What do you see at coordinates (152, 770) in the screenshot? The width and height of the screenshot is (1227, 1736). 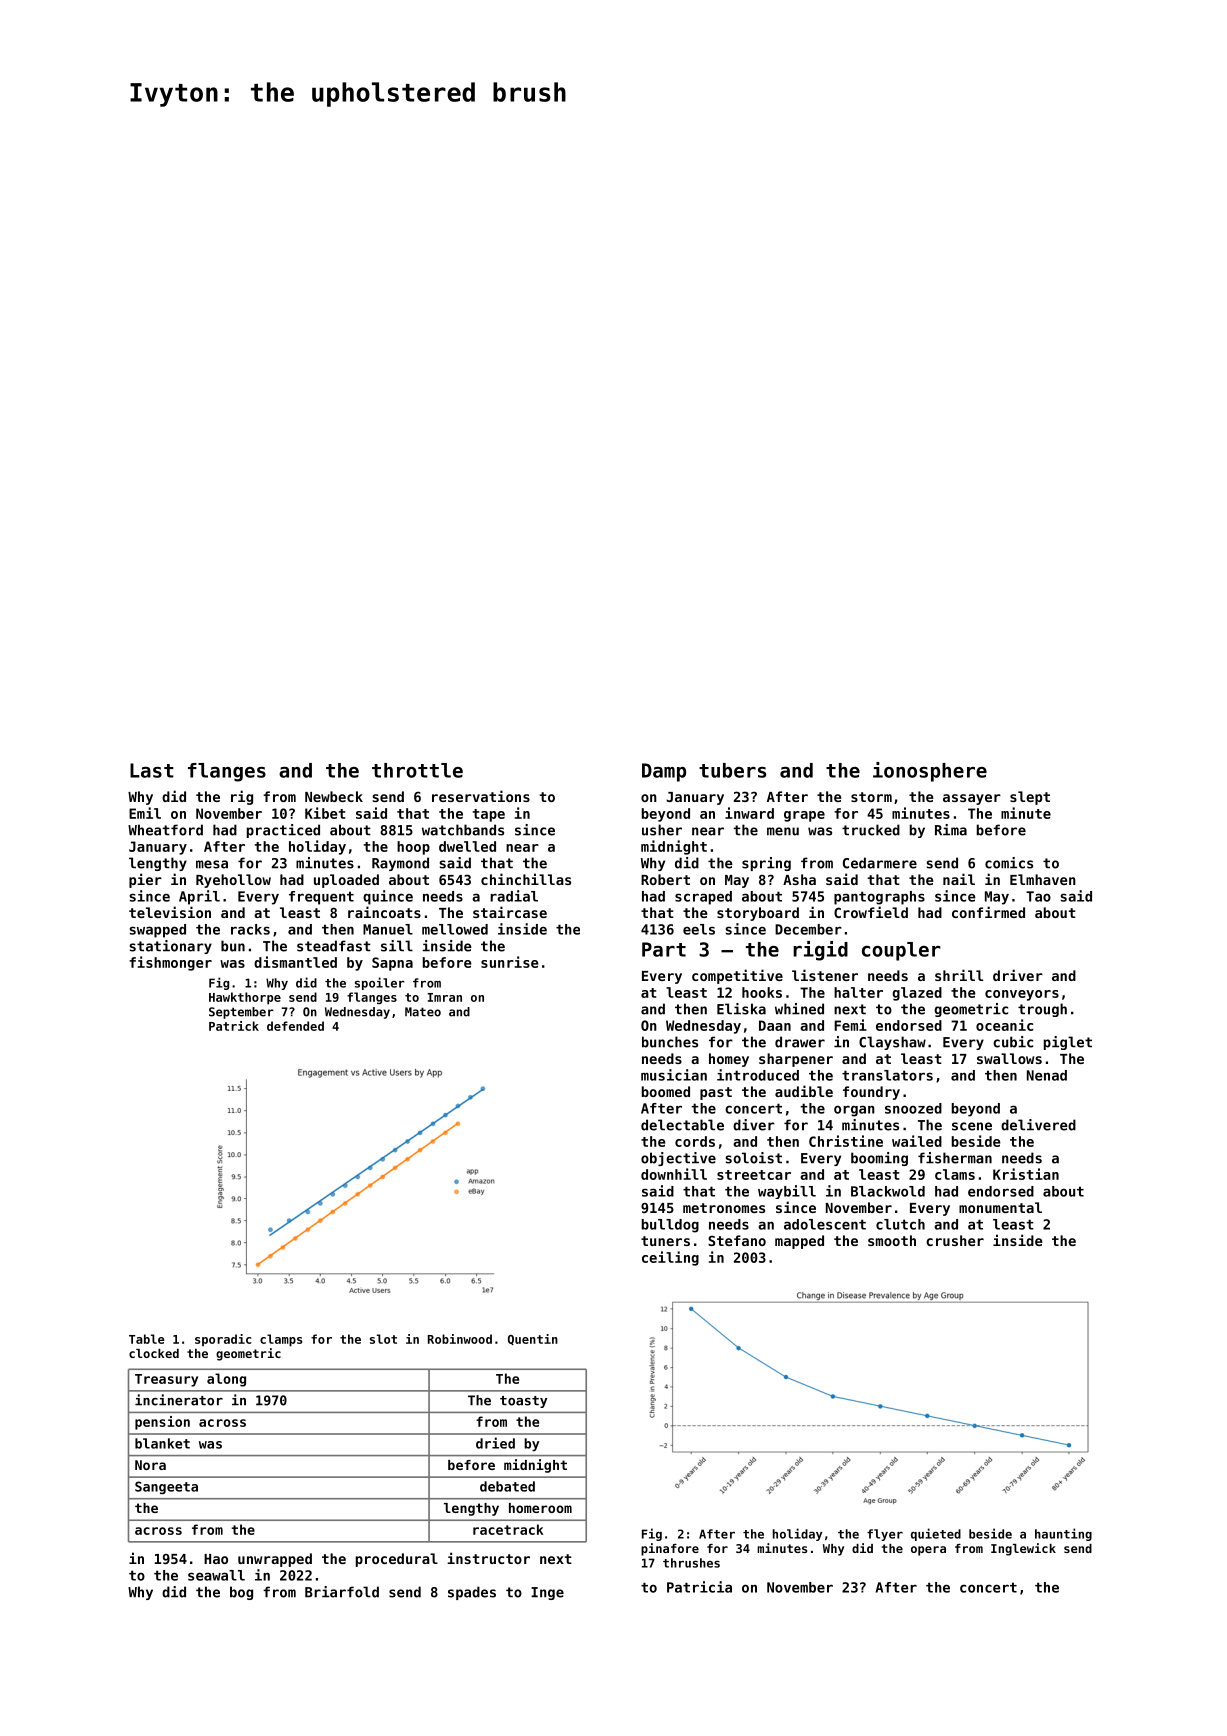 I see `Last` at bounding box center [152, 770].
